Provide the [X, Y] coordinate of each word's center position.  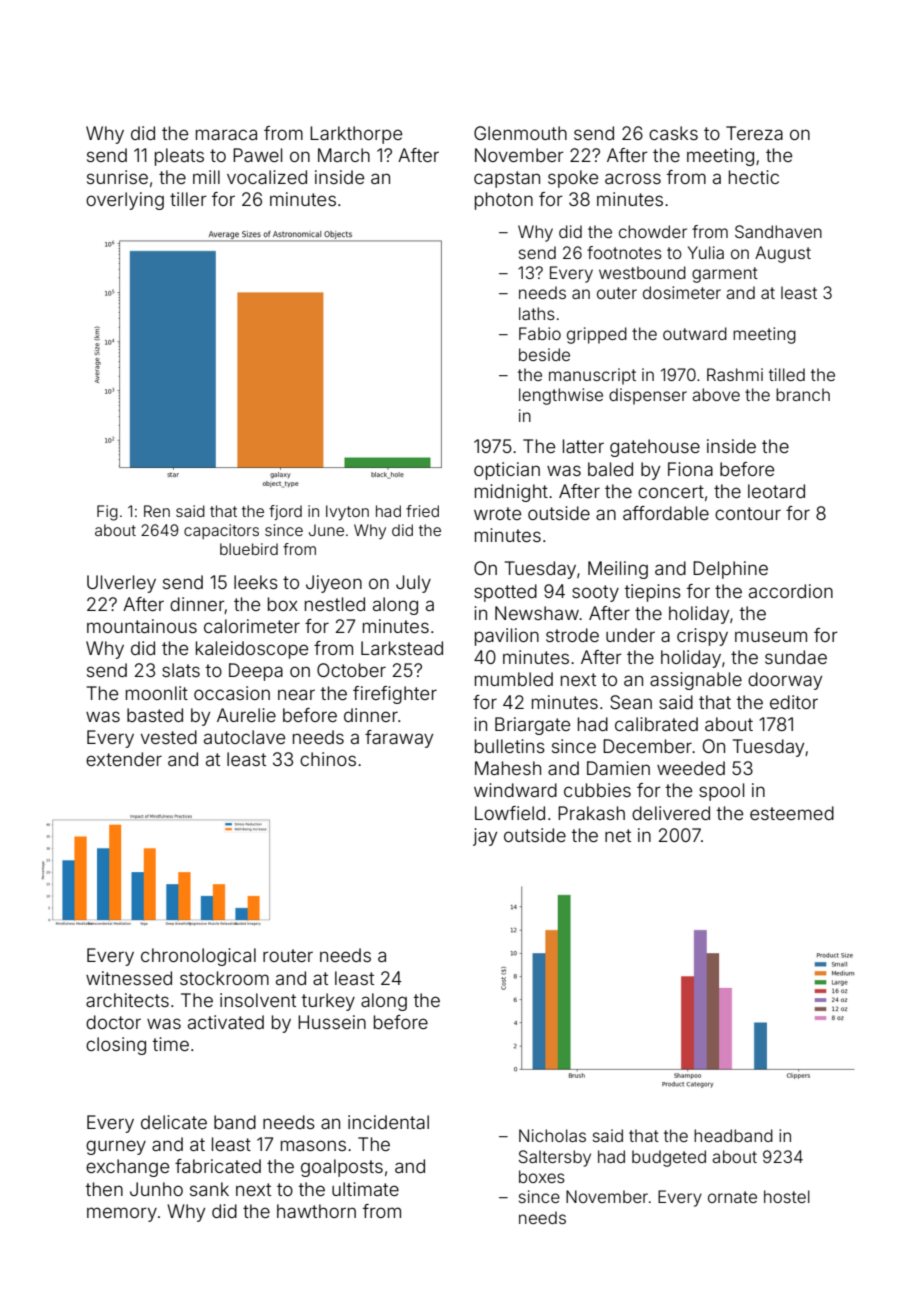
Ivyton [347, 513]
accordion [791, 591]
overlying [125, 201]
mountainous [142, 626]
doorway [785, 681]
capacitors [221, 531]
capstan [507, 179]
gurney [116, 1147]
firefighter [395, 695]
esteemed [792, 813]
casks [673, 133]
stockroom [224, 978]
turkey [328, 1002]
